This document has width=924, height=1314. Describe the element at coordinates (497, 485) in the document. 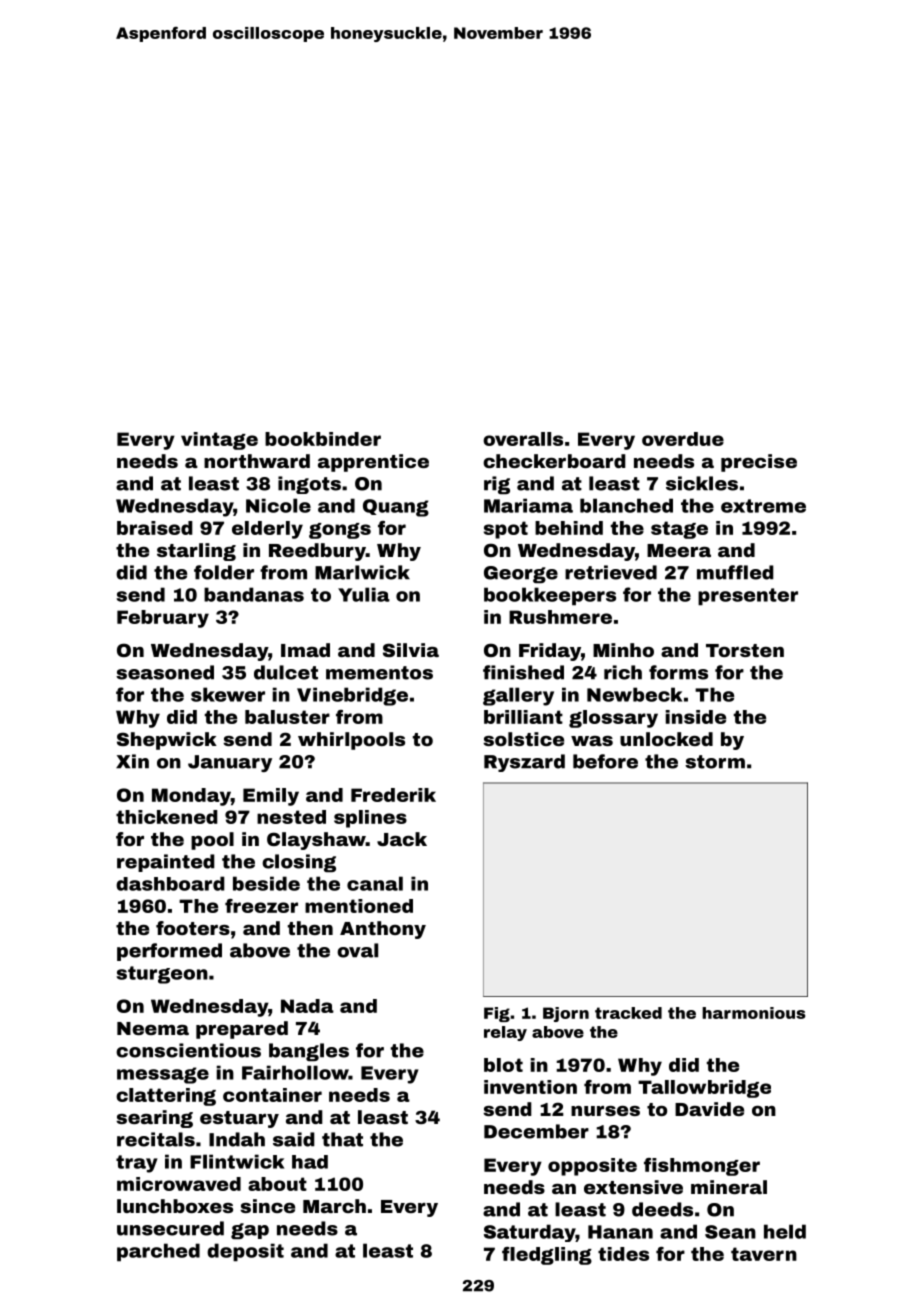

I see `rig` at that location.
